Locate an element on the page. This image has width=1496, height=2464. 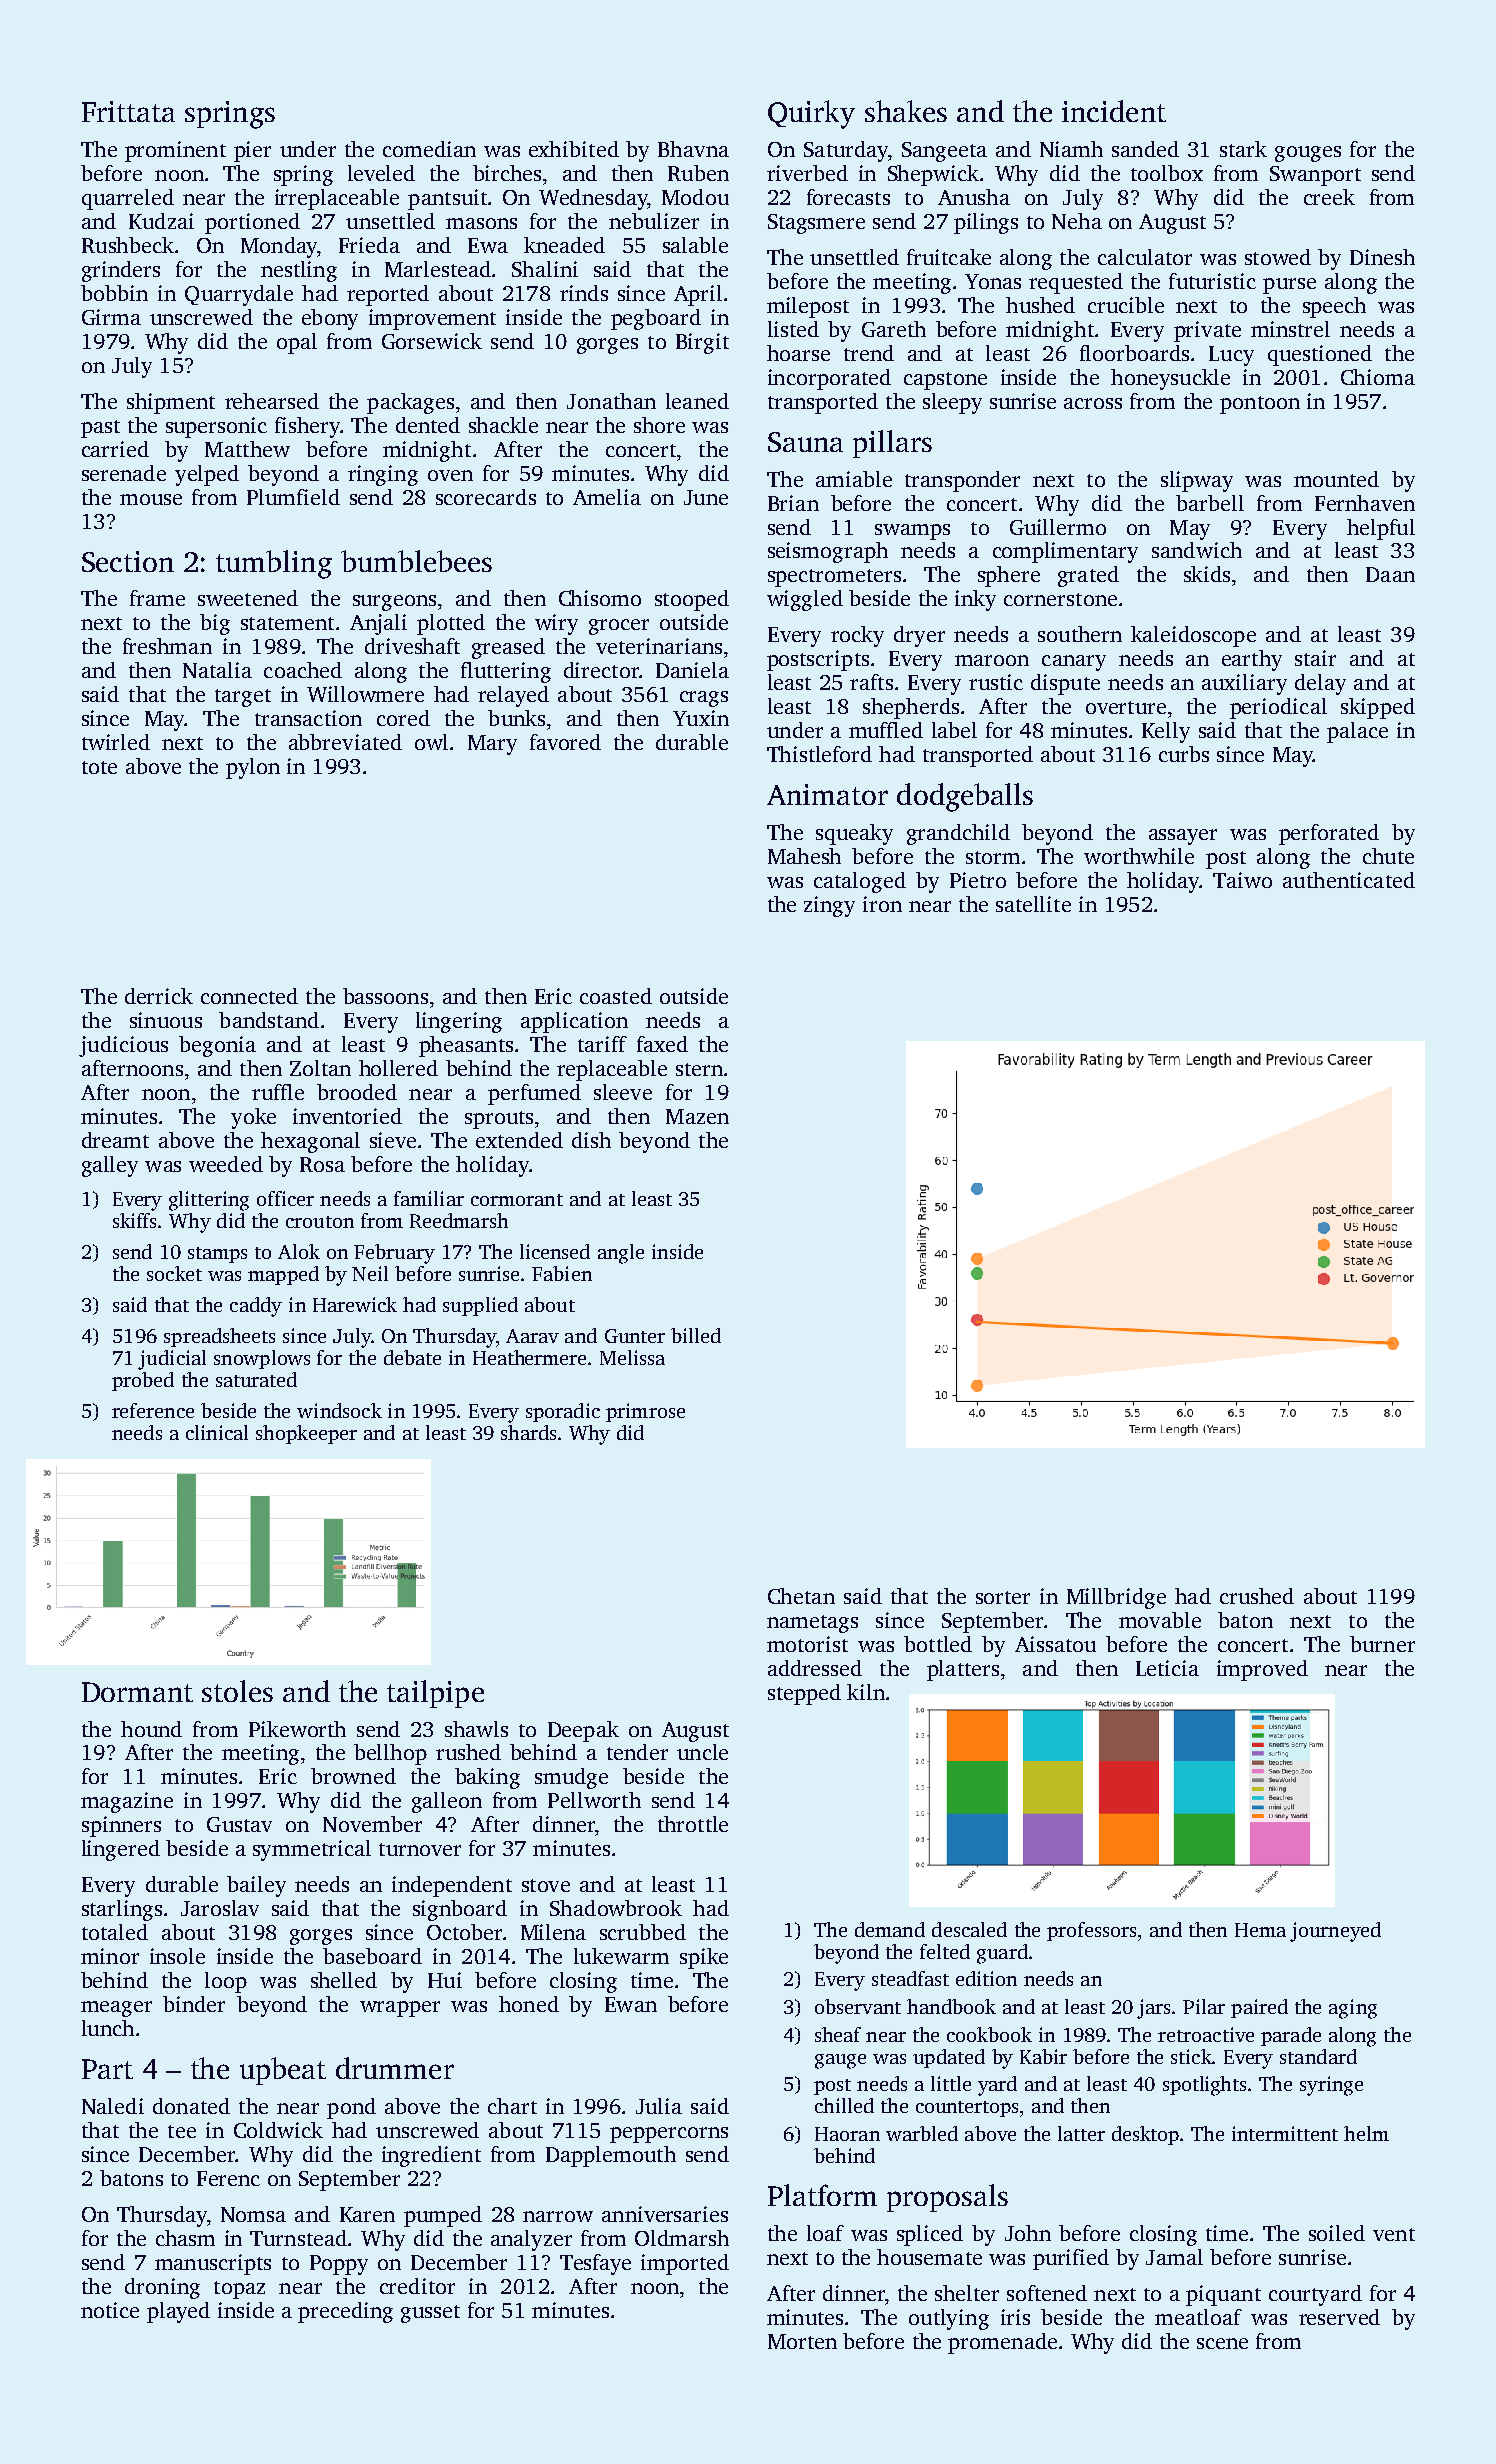
notice is located at coordinates (110, 2310).
